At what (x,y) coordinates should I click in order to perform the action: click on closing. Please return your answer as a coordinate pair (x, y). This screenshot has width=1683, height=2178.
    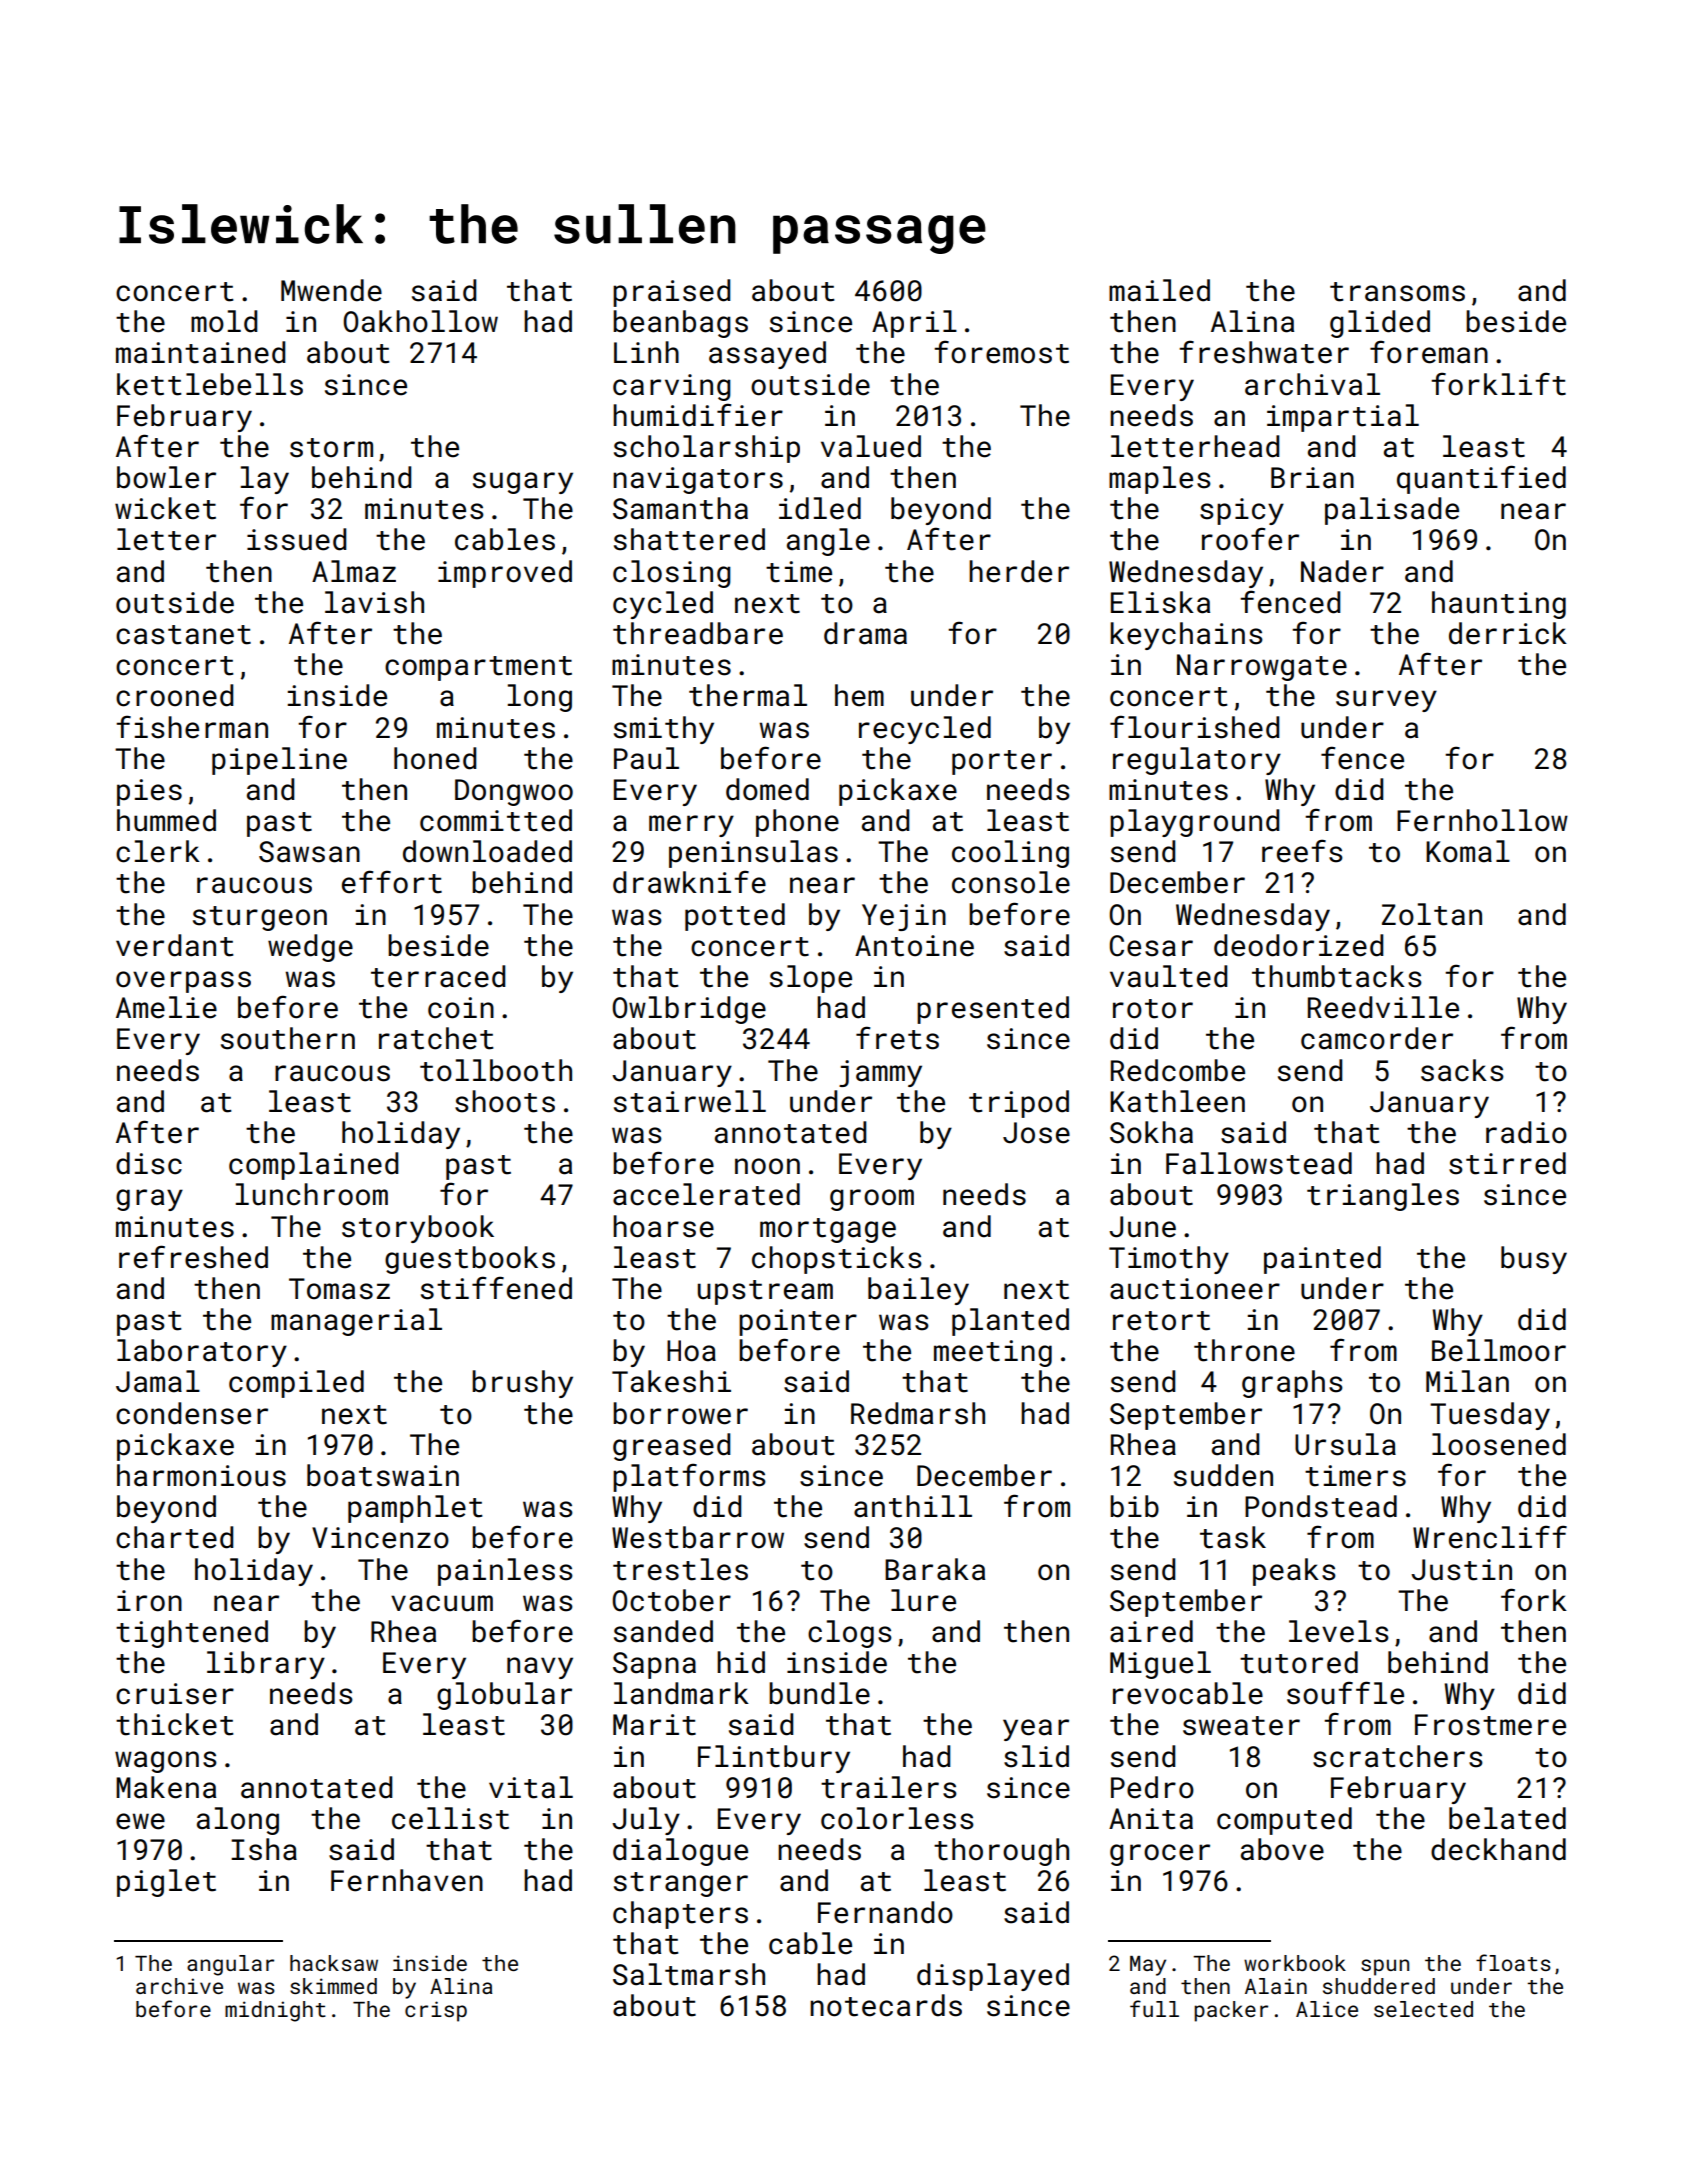
    Looking at the image, I should click on (672, 574).
